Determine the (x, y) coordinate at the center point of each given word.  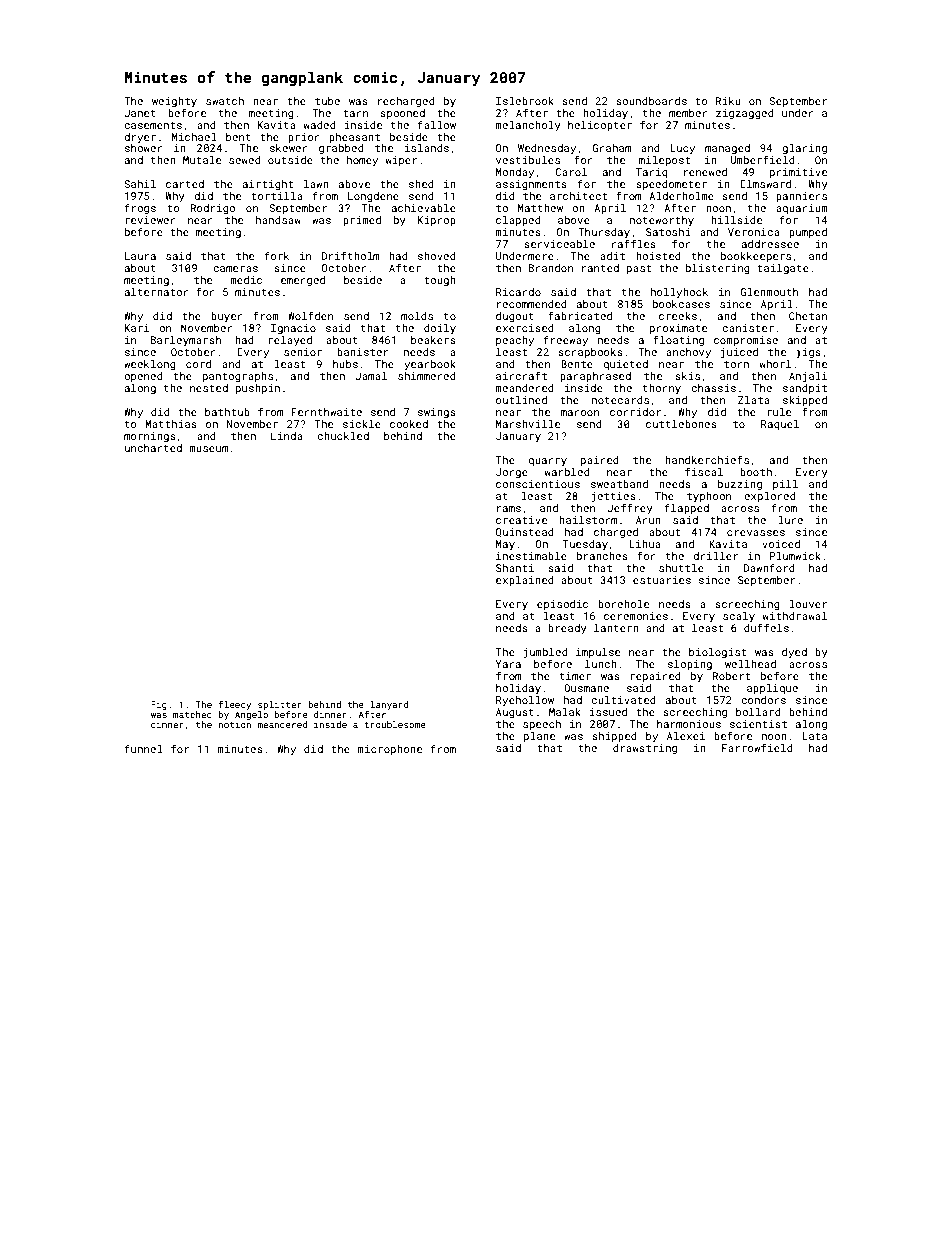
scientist (758, 724)
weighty (174, 102)
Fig (159, 705)
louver (808, 604)
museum (208, 449)
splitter (280, 705)
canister (748, 328)
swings (437, 413)
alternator (157, 292)
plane (539, 737)
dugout (515, 317)
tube (327, 101)
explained (525, 581)
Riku (728, 101)
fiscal (704, 471)
